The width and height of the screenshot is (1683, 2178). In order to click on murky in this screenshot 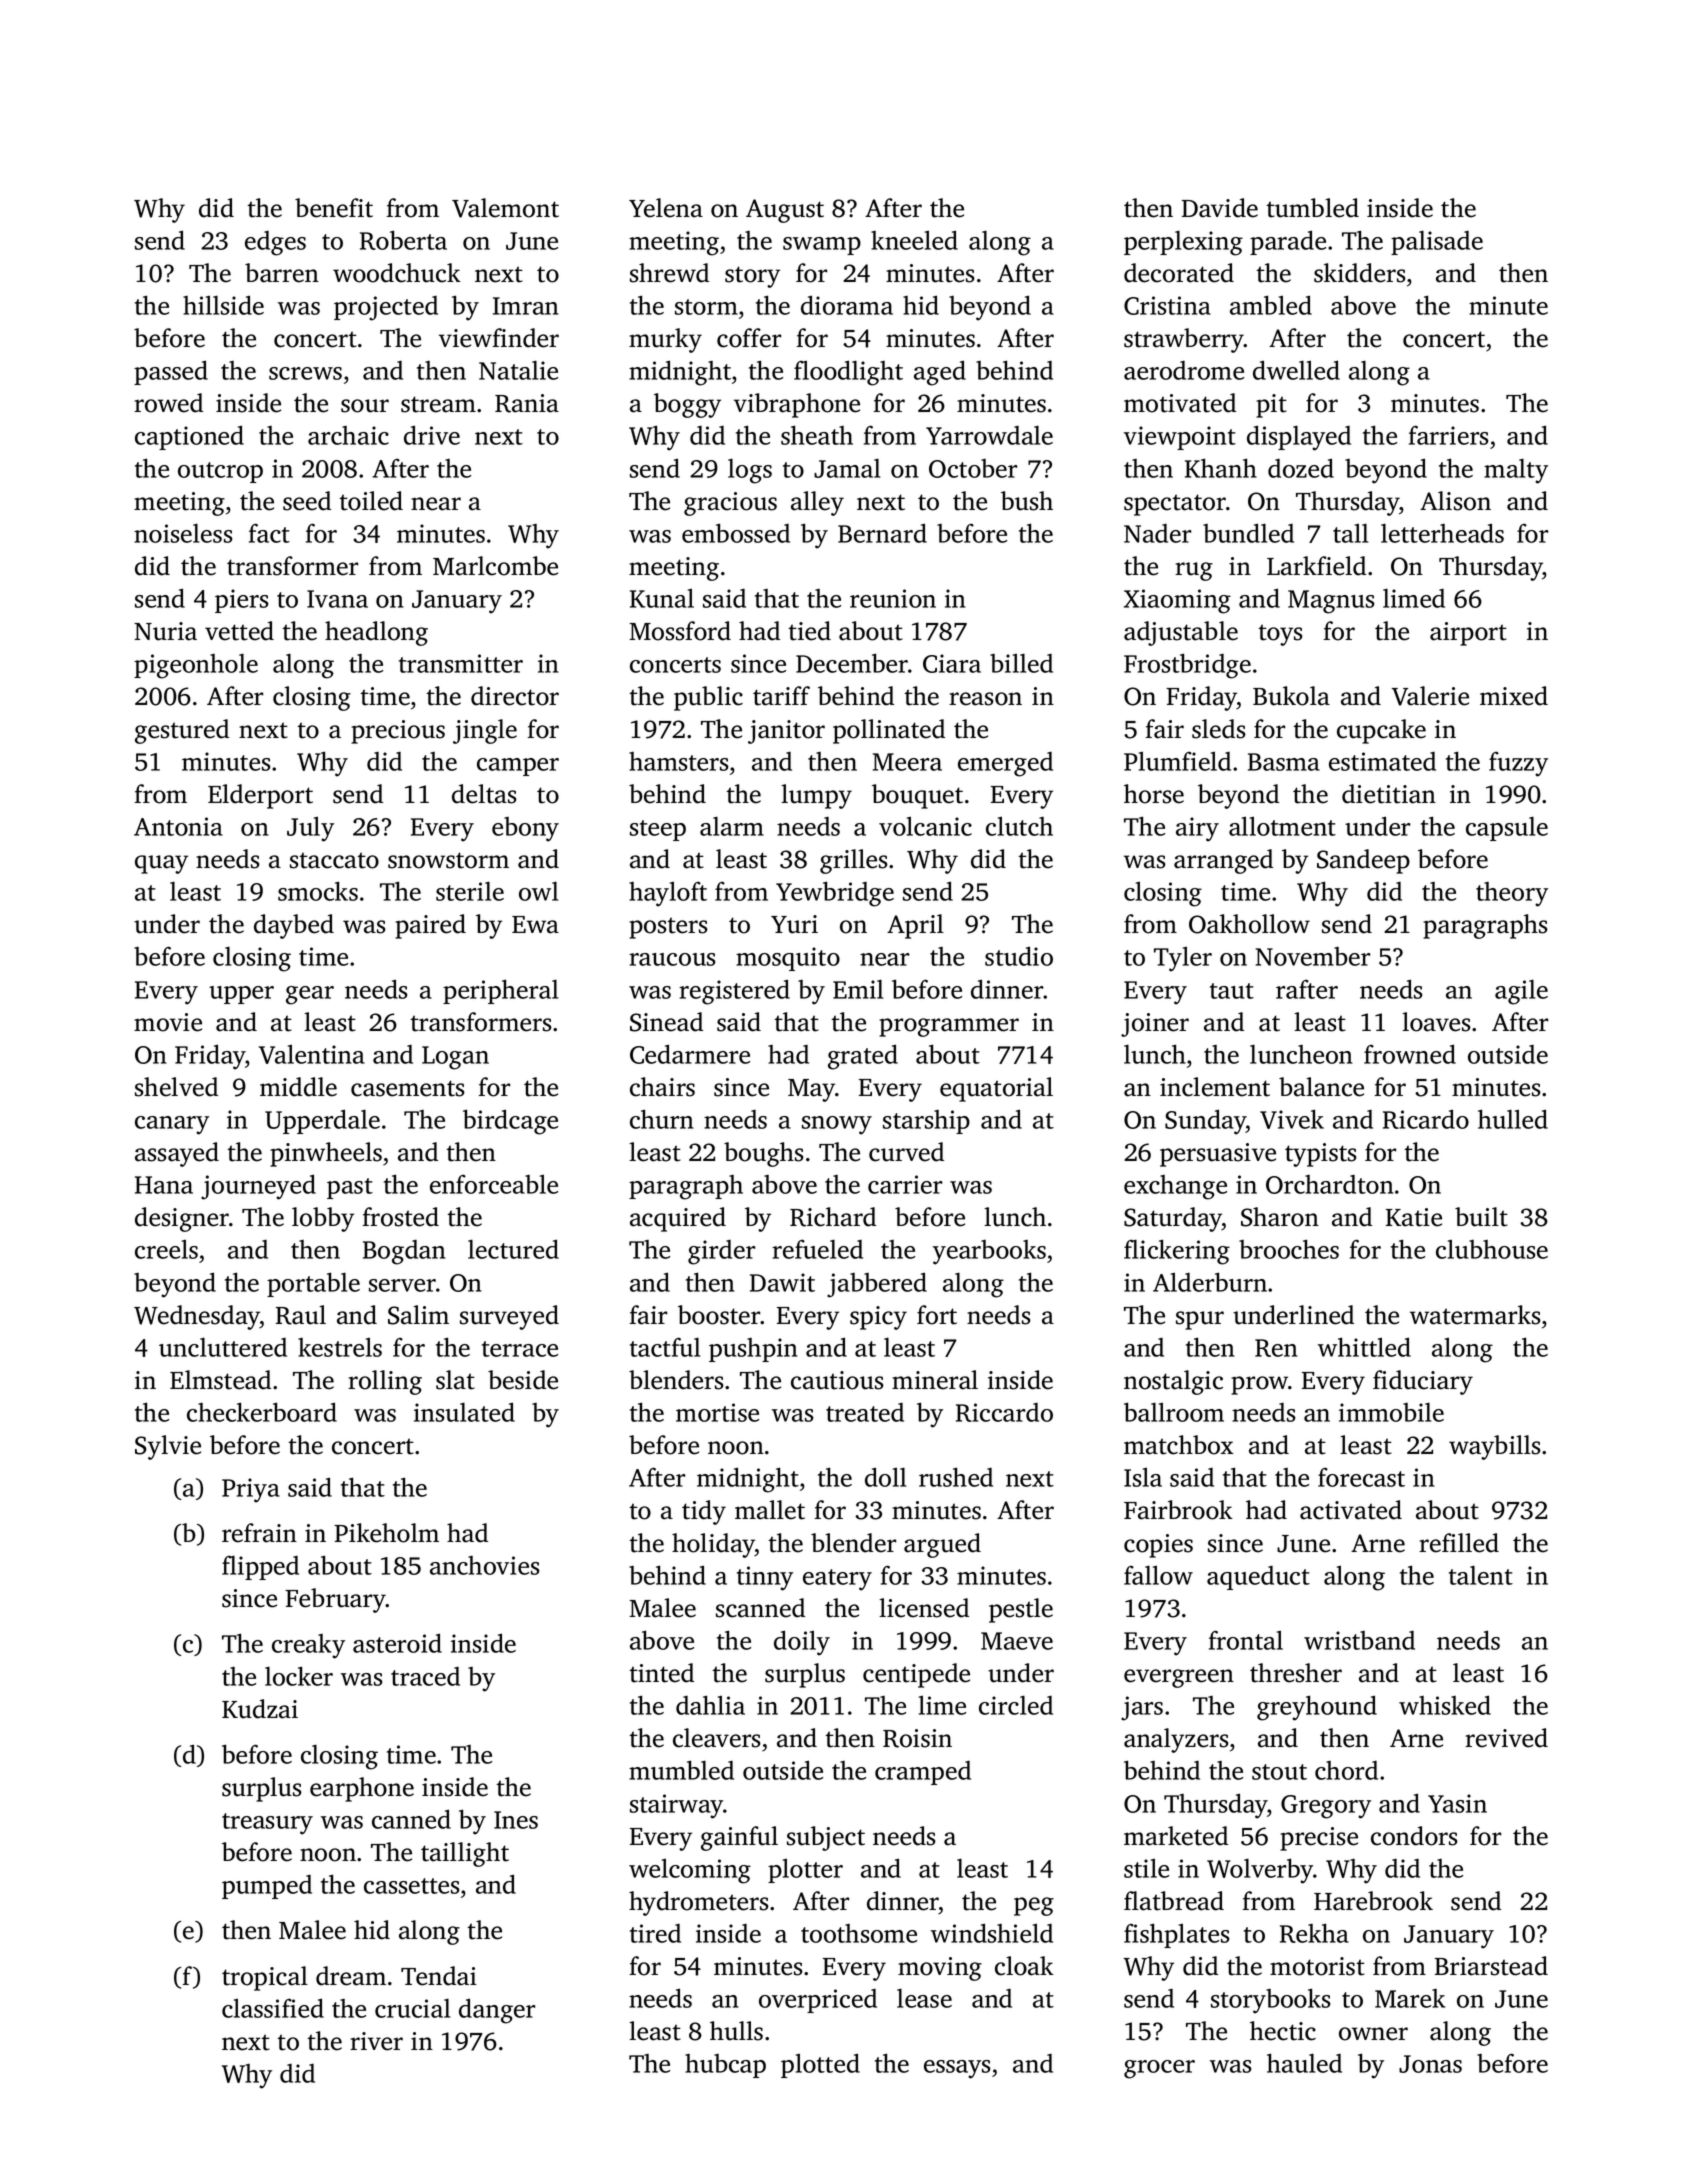, I will do `click(665, 340)`.
